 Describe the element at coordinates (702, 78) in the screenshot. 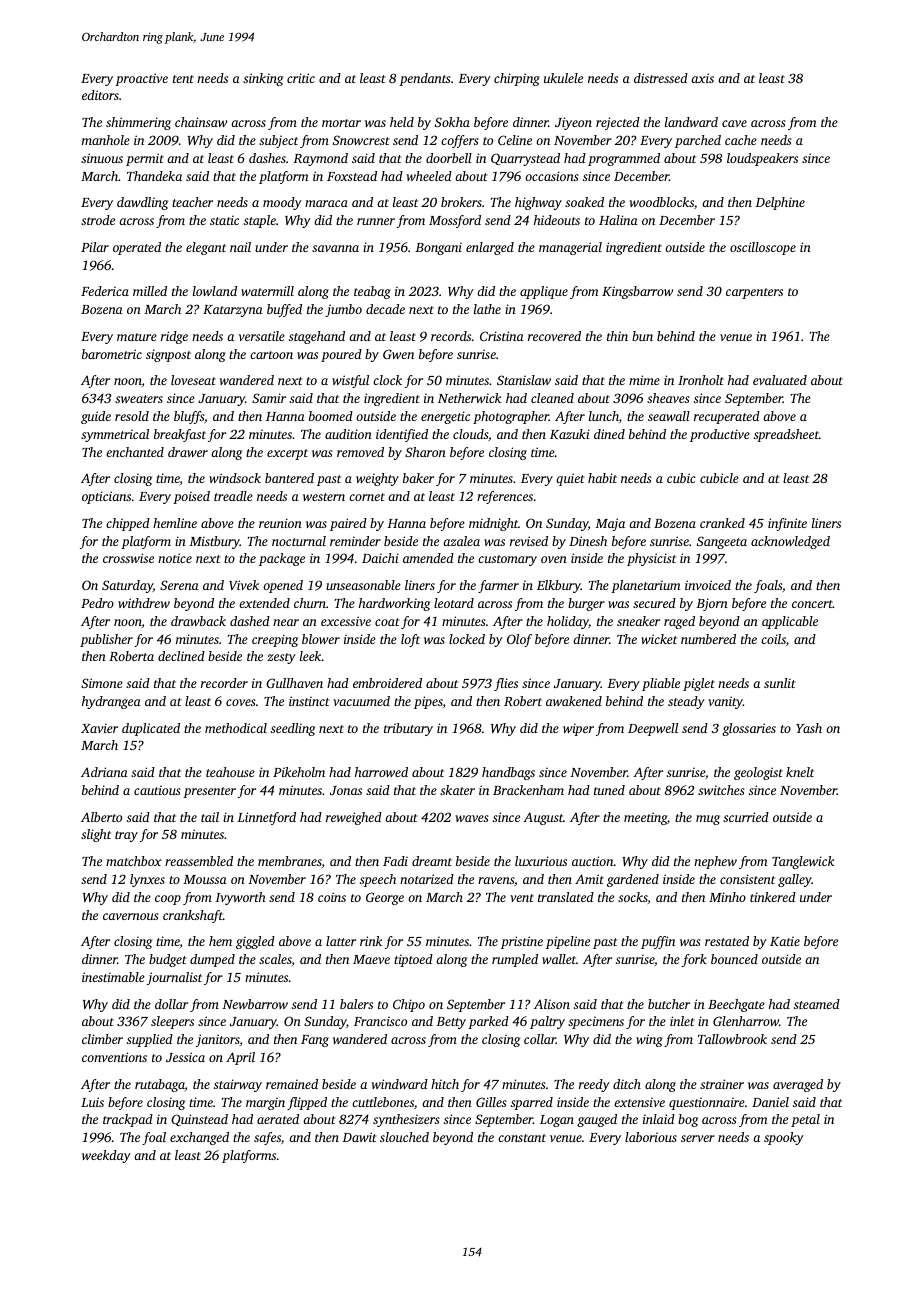

I see `axis` at that location.
